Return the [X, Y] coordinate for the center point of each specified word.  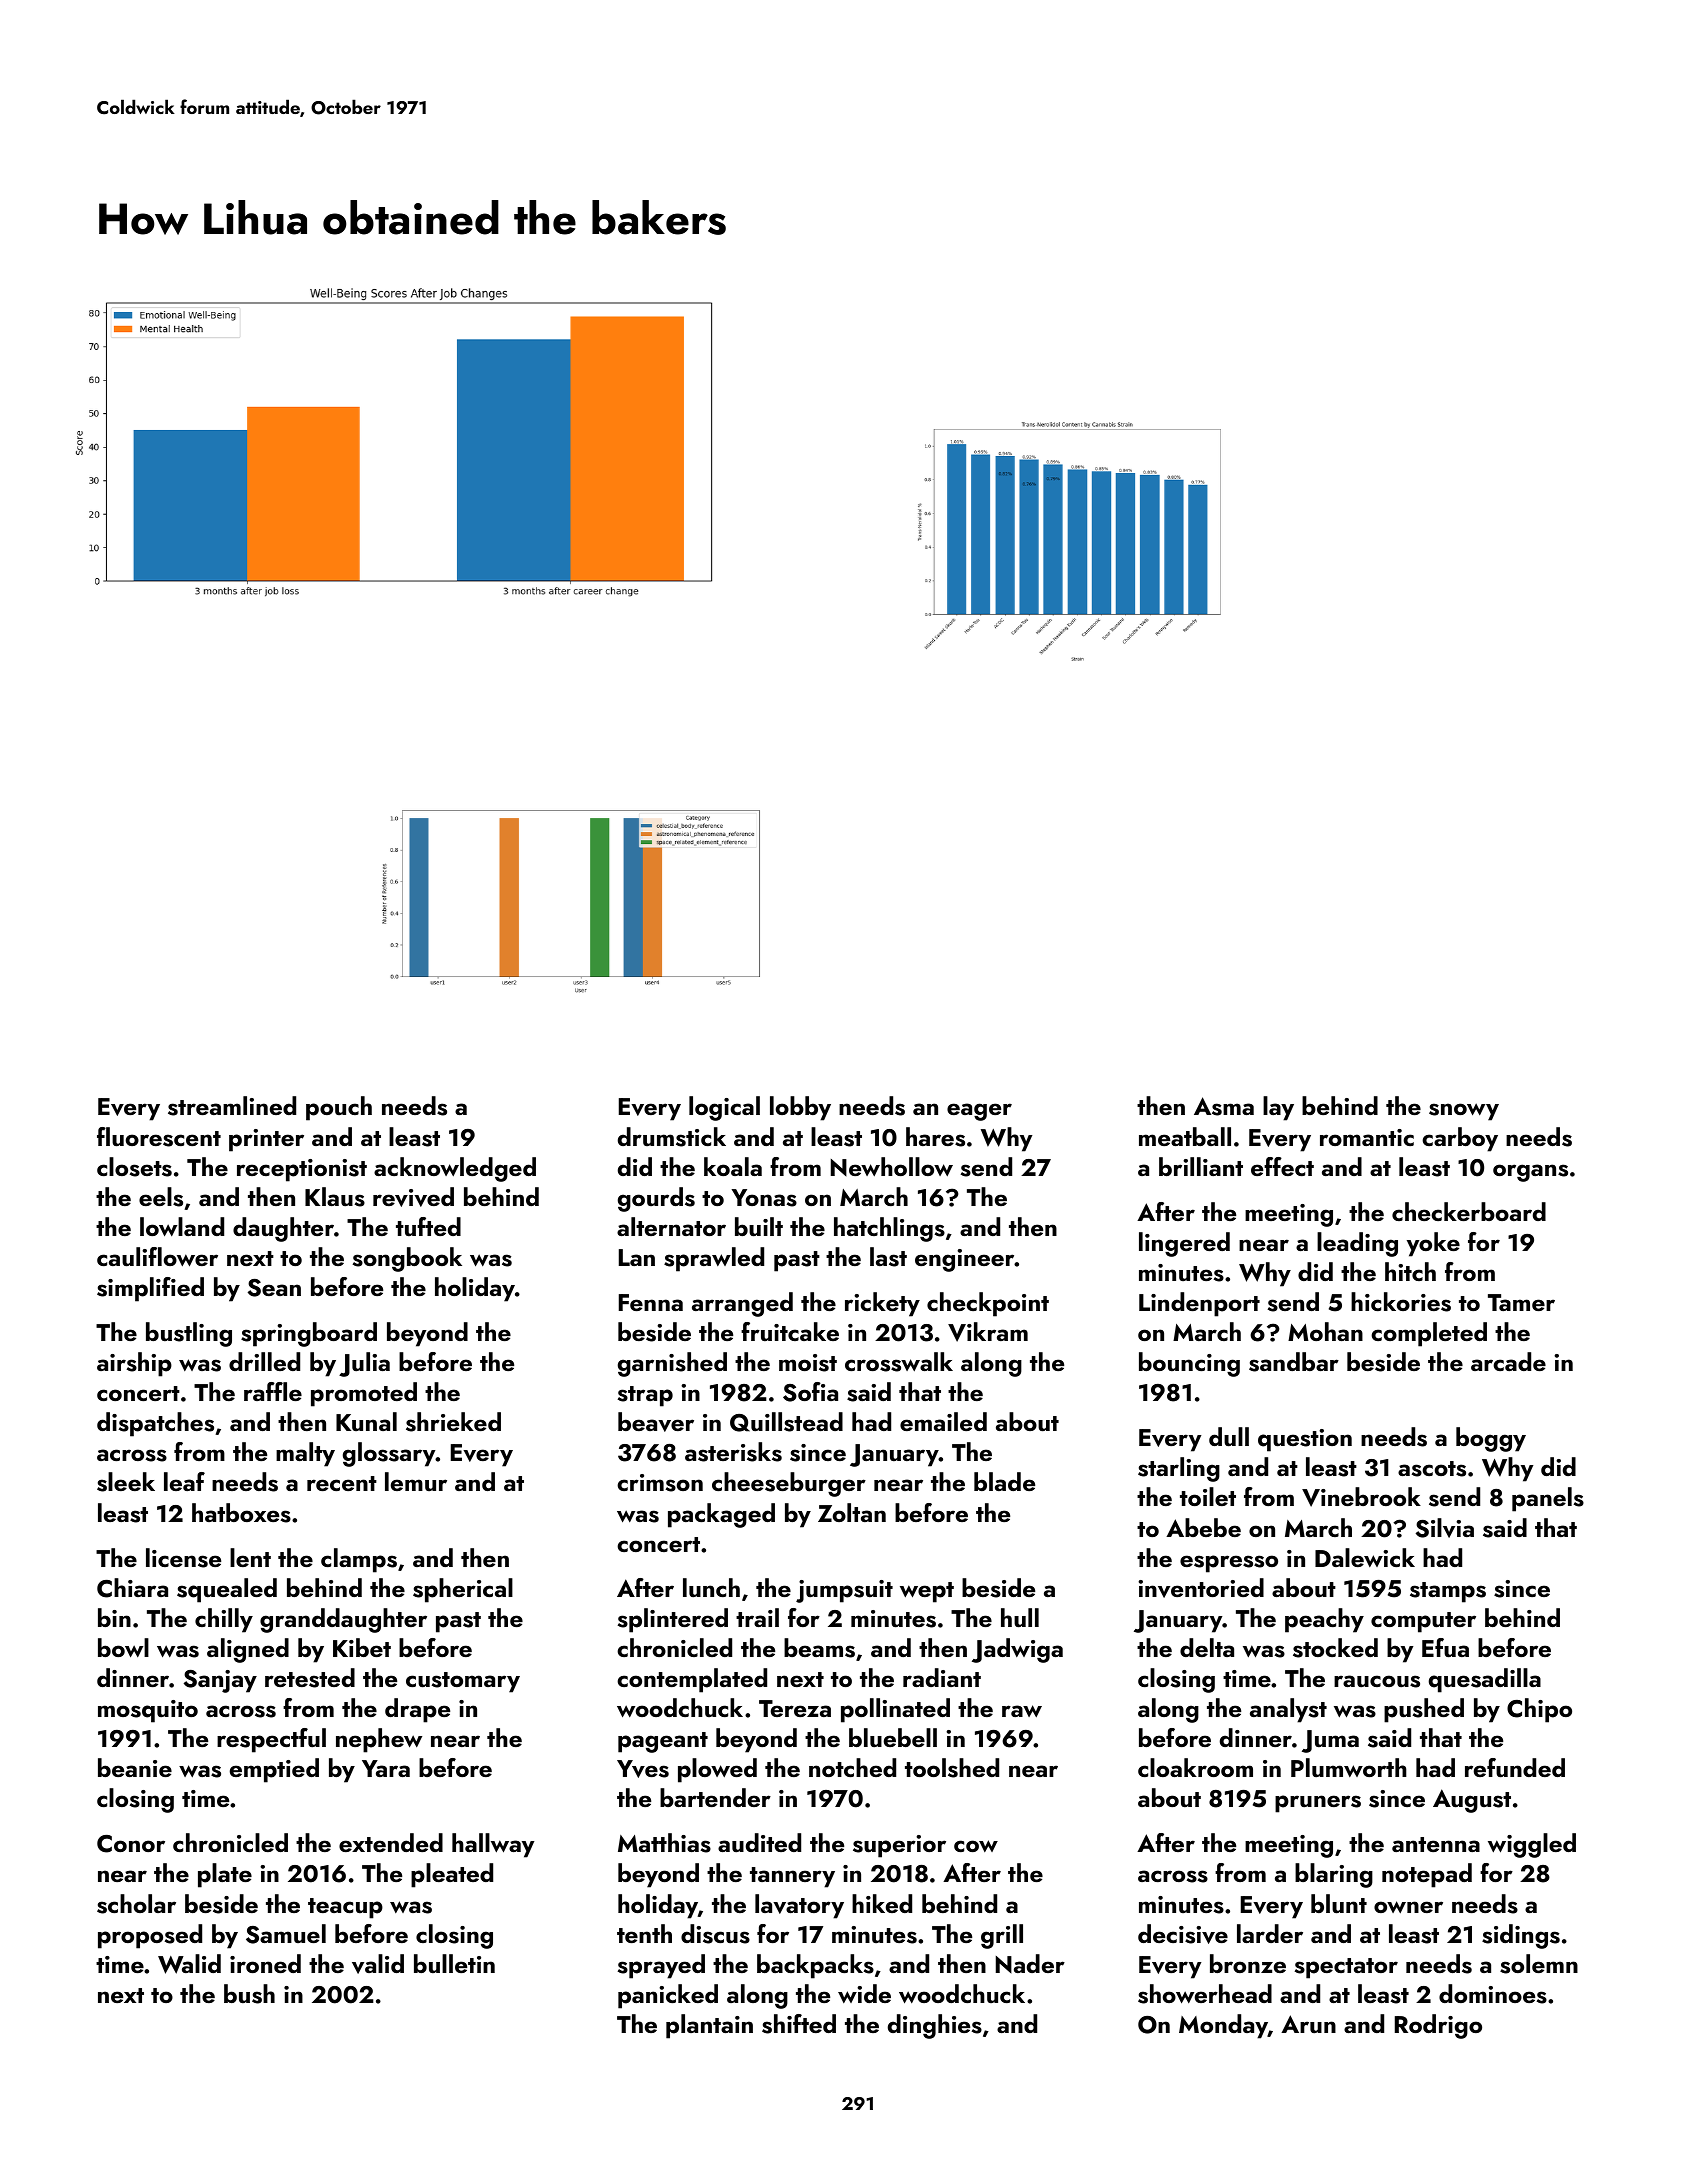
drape [417, 1710]
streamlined [232, 1106]
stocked [1335, 1648]
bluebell [893, 1738]
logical [724, 1108]
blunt [1339, 1904]
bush [249, 1994]
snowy [1464, 1112]
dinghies [935, 2026]
